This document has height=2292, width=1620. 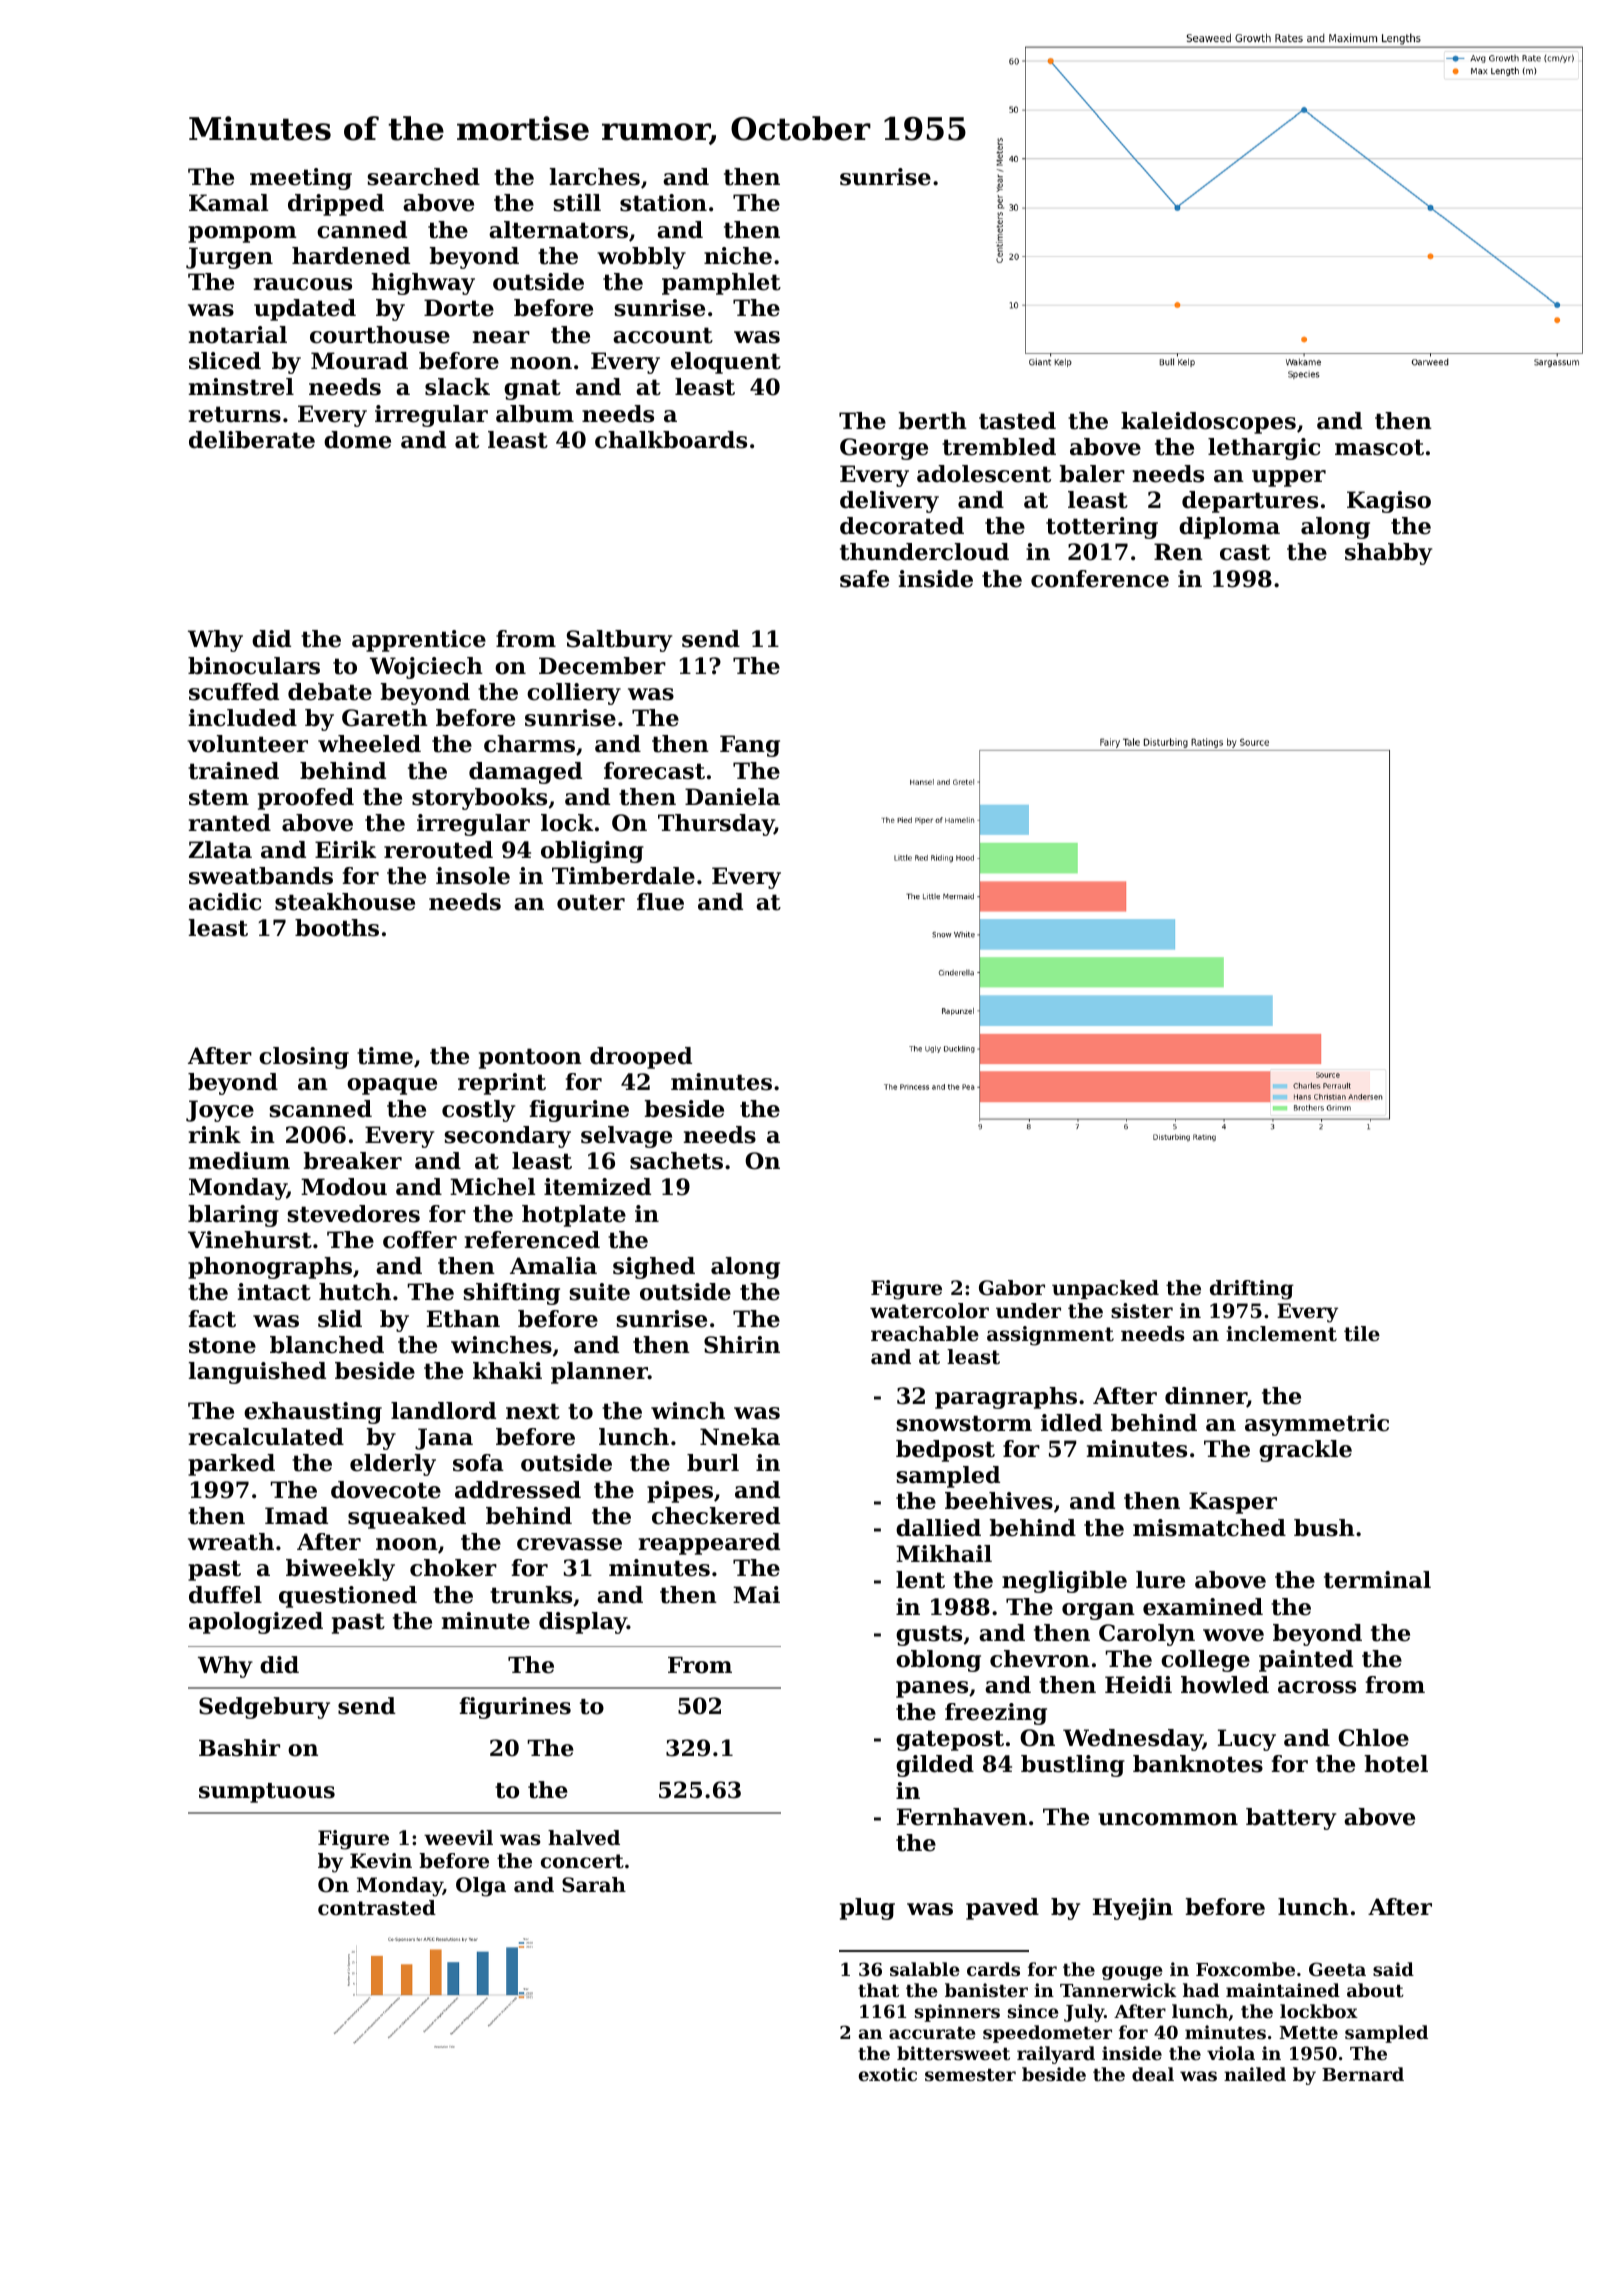 What do you see at coordinates (1098, 1611) in the document?
I see `organ` at bounding box center [1098, 1611].
